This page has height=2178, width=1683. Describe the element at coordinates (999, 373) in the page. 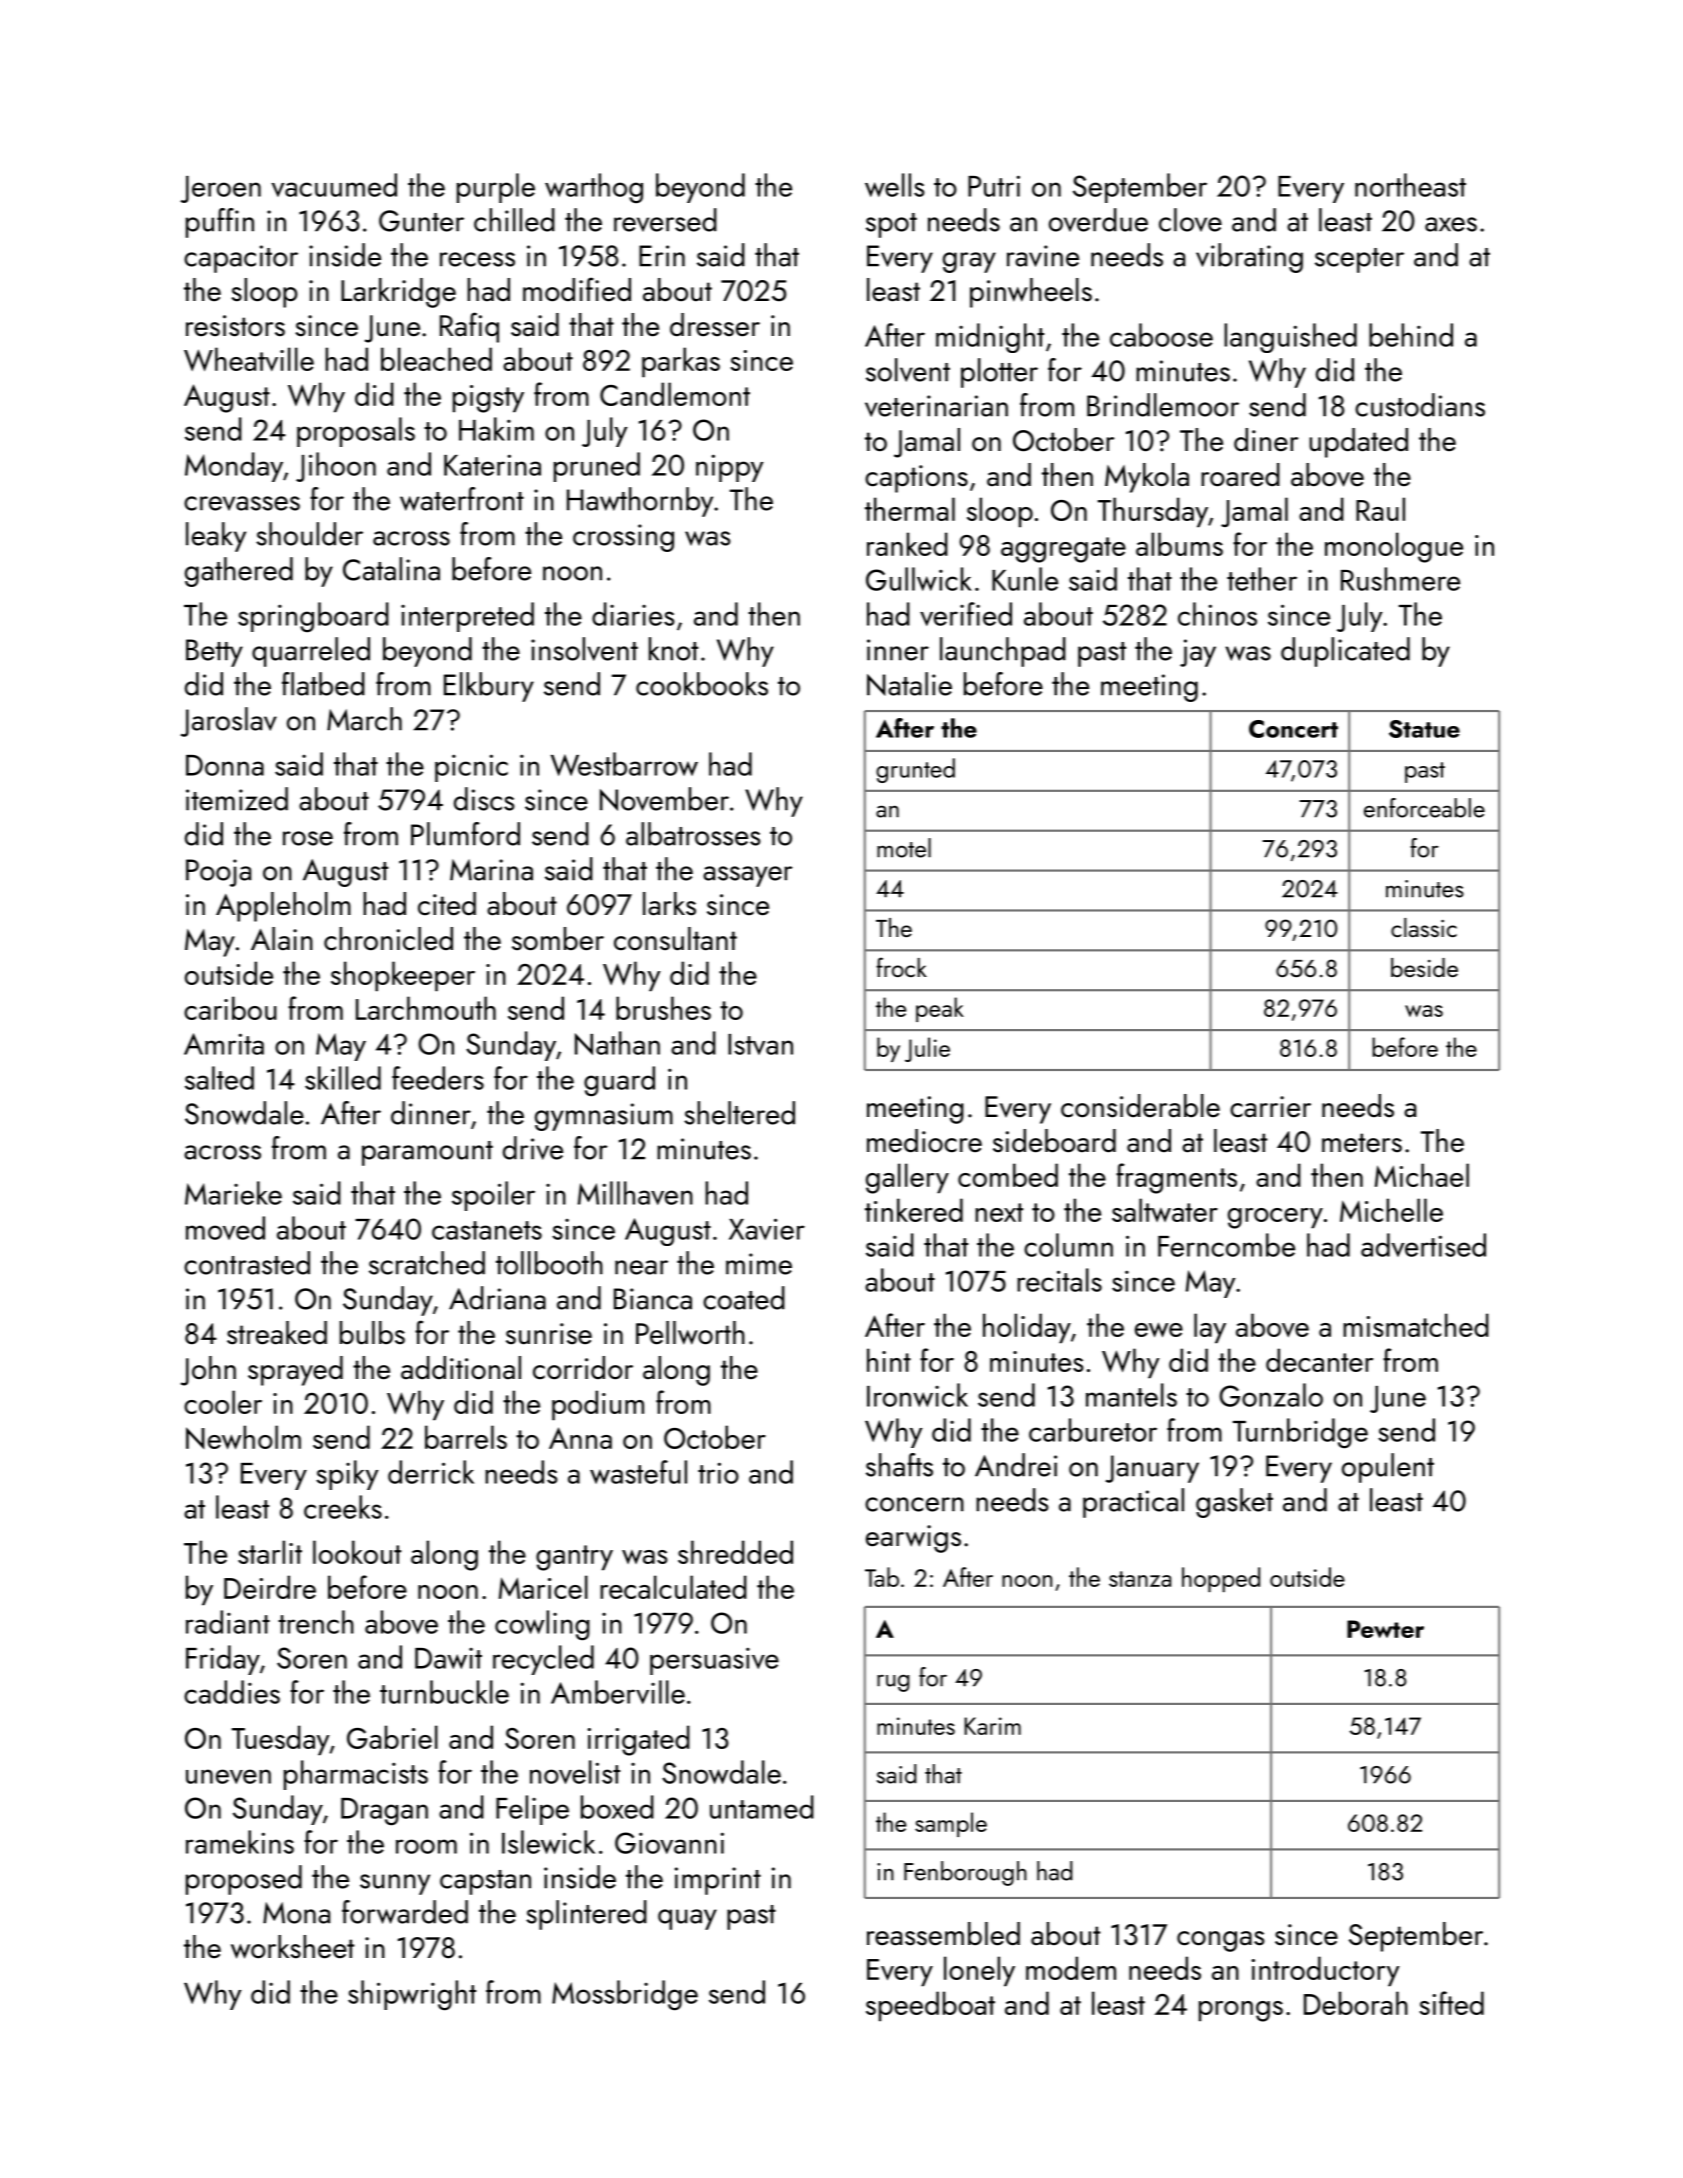

I see `plotter` at that location.
